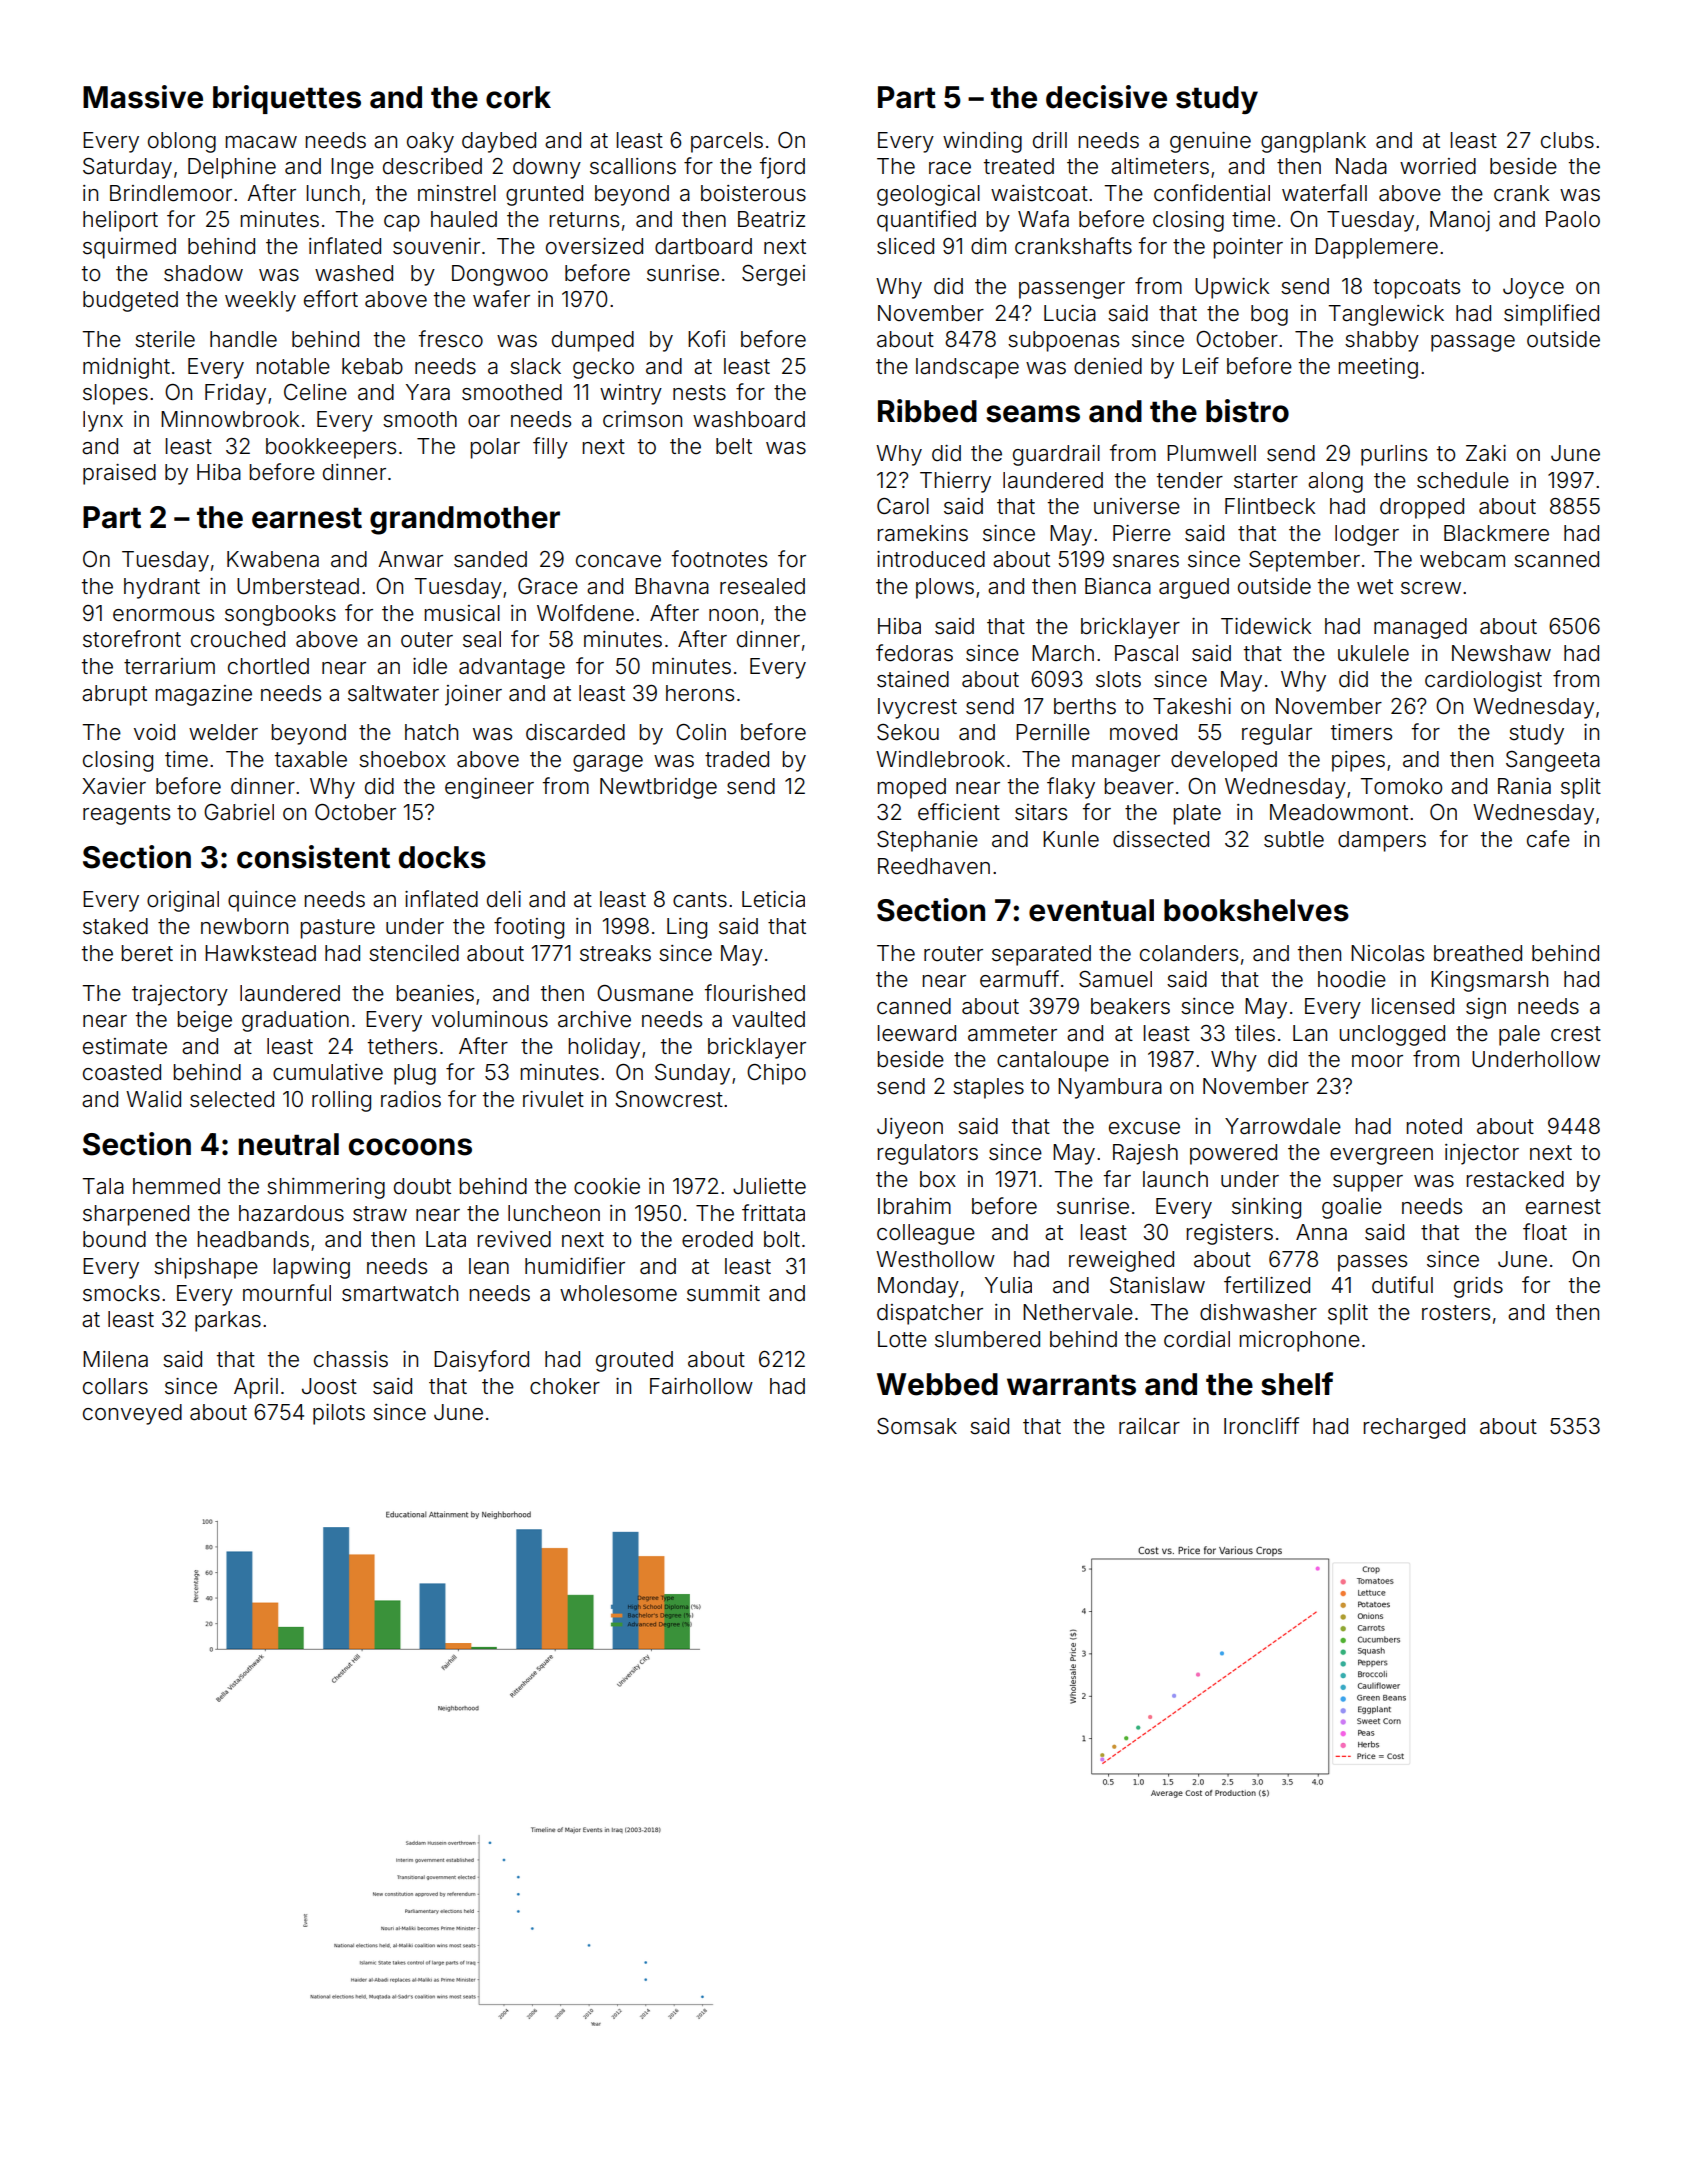  Describe the element at coordinates (162, 588) in the page. I see `hydrant` at that location.
